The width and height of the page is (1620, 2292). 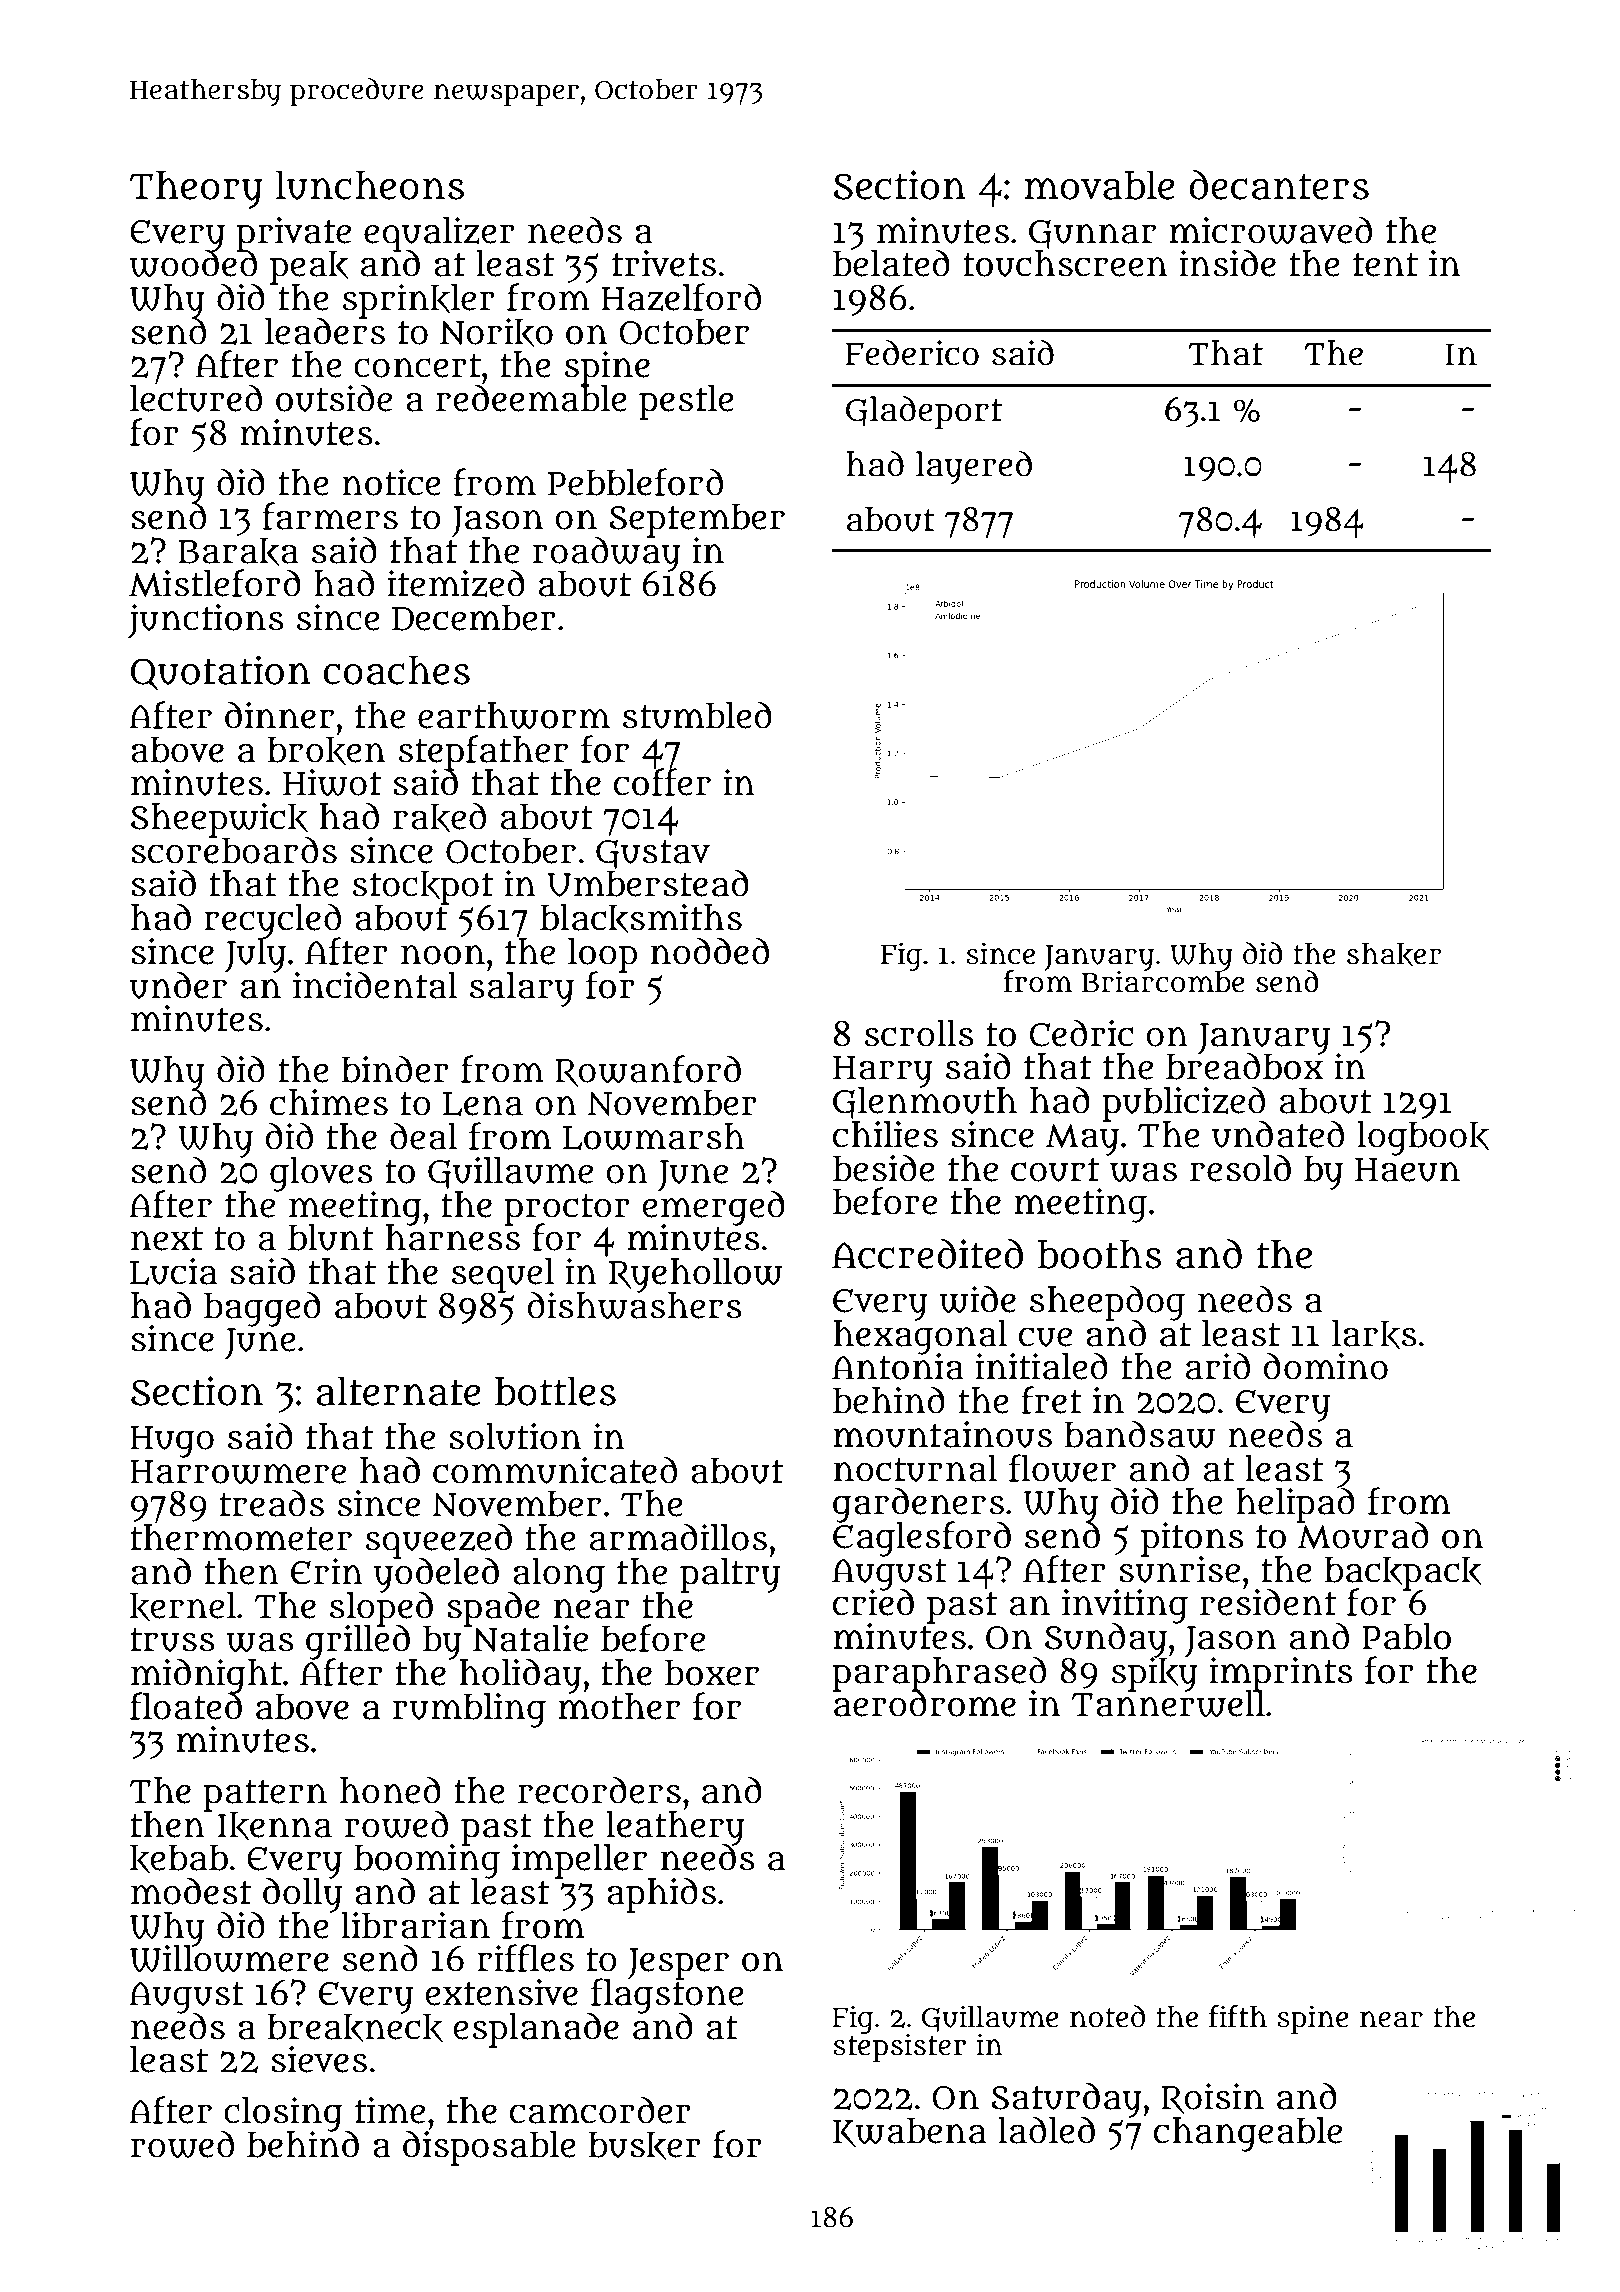 What do you see at coordinates (489, 2148) in the page?
I see `disposable` at bounding box center [489, 2148].
